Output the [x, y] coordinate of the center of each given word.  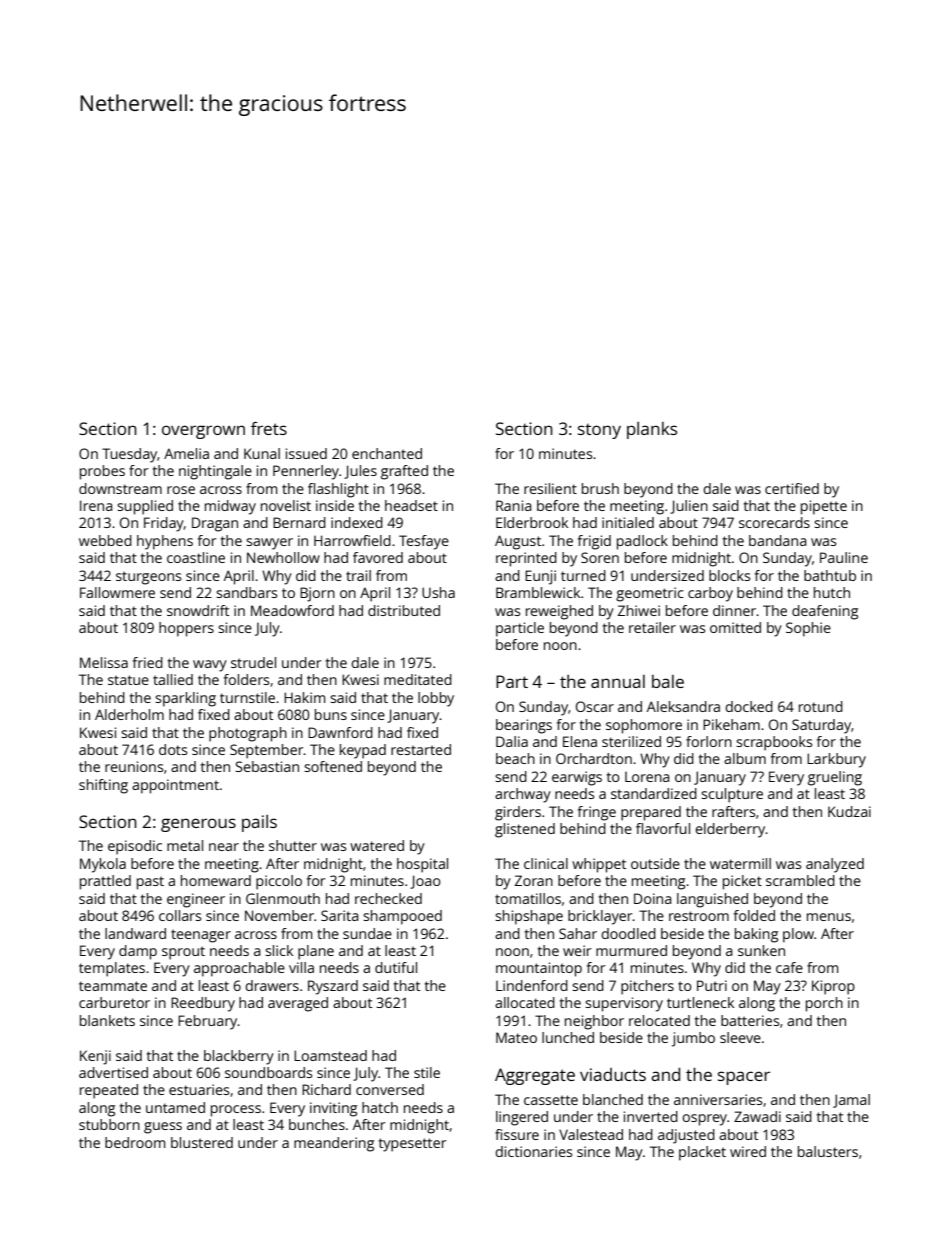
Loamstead [330, 1055]
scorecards [774, 522]
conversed [390, 1089]
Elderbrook [532, 522]
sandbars [246, 592]
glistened [525, 830]
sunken [761, 950]
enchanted [387, 453]
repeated [109, 1091]
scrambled [800, 880]
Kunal [262, 453]
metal [185, 845]
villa [301, 967]
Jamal [851, 1101]
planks [652, 430]
